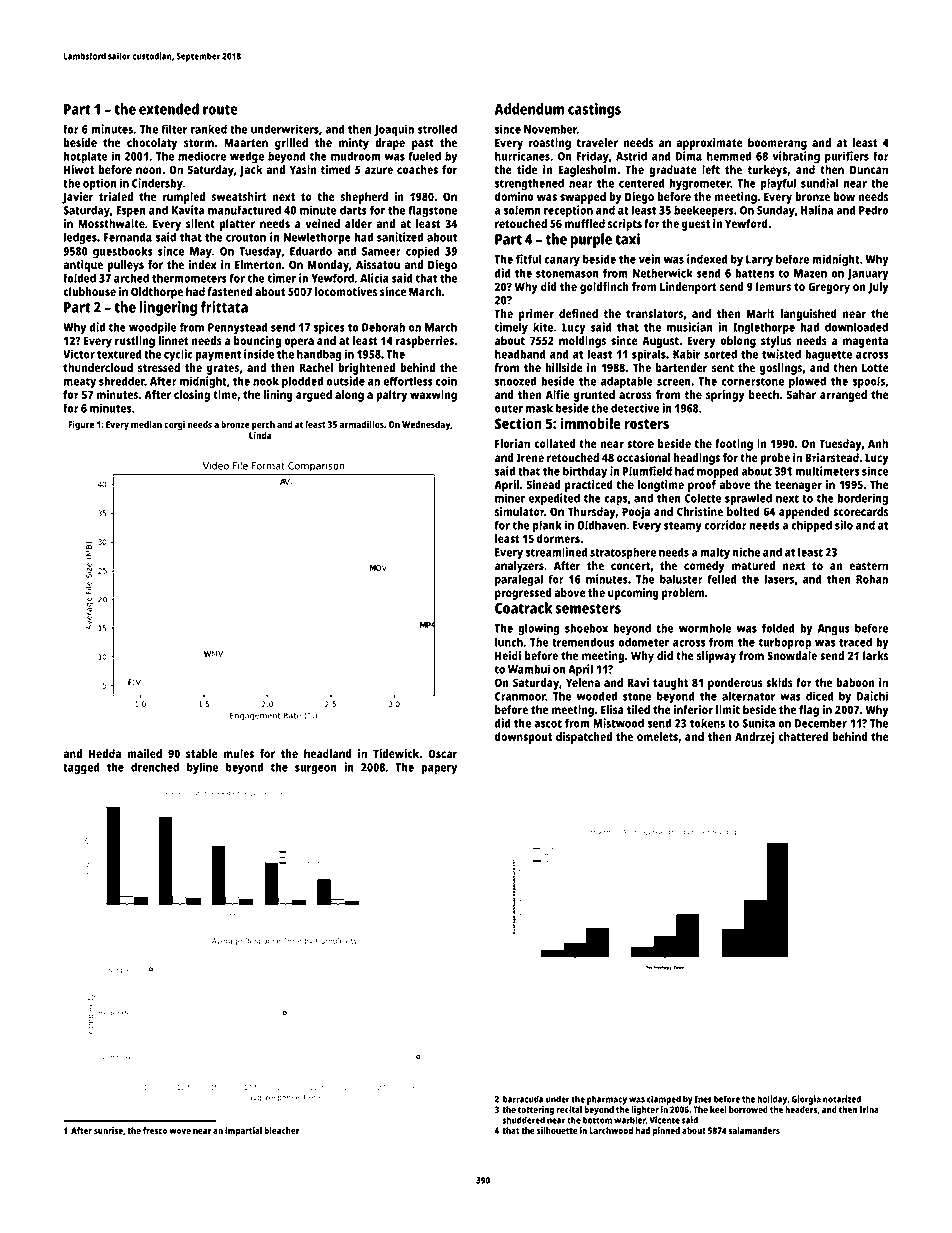 The image size is (952, 1233). I want to click on purple, so click(591, 240).
